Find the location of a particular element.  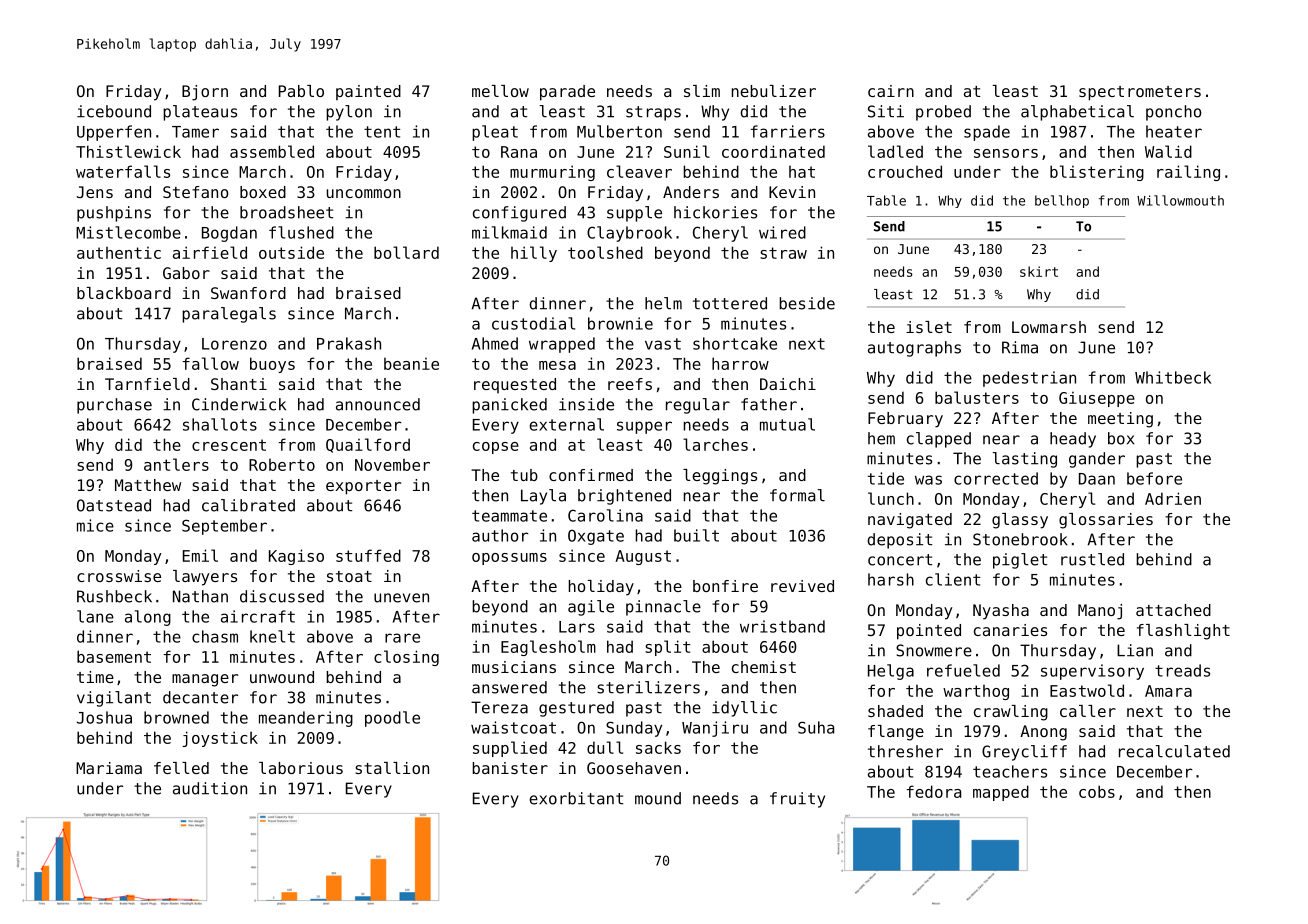

audition is located at coordinates (210, 788).
